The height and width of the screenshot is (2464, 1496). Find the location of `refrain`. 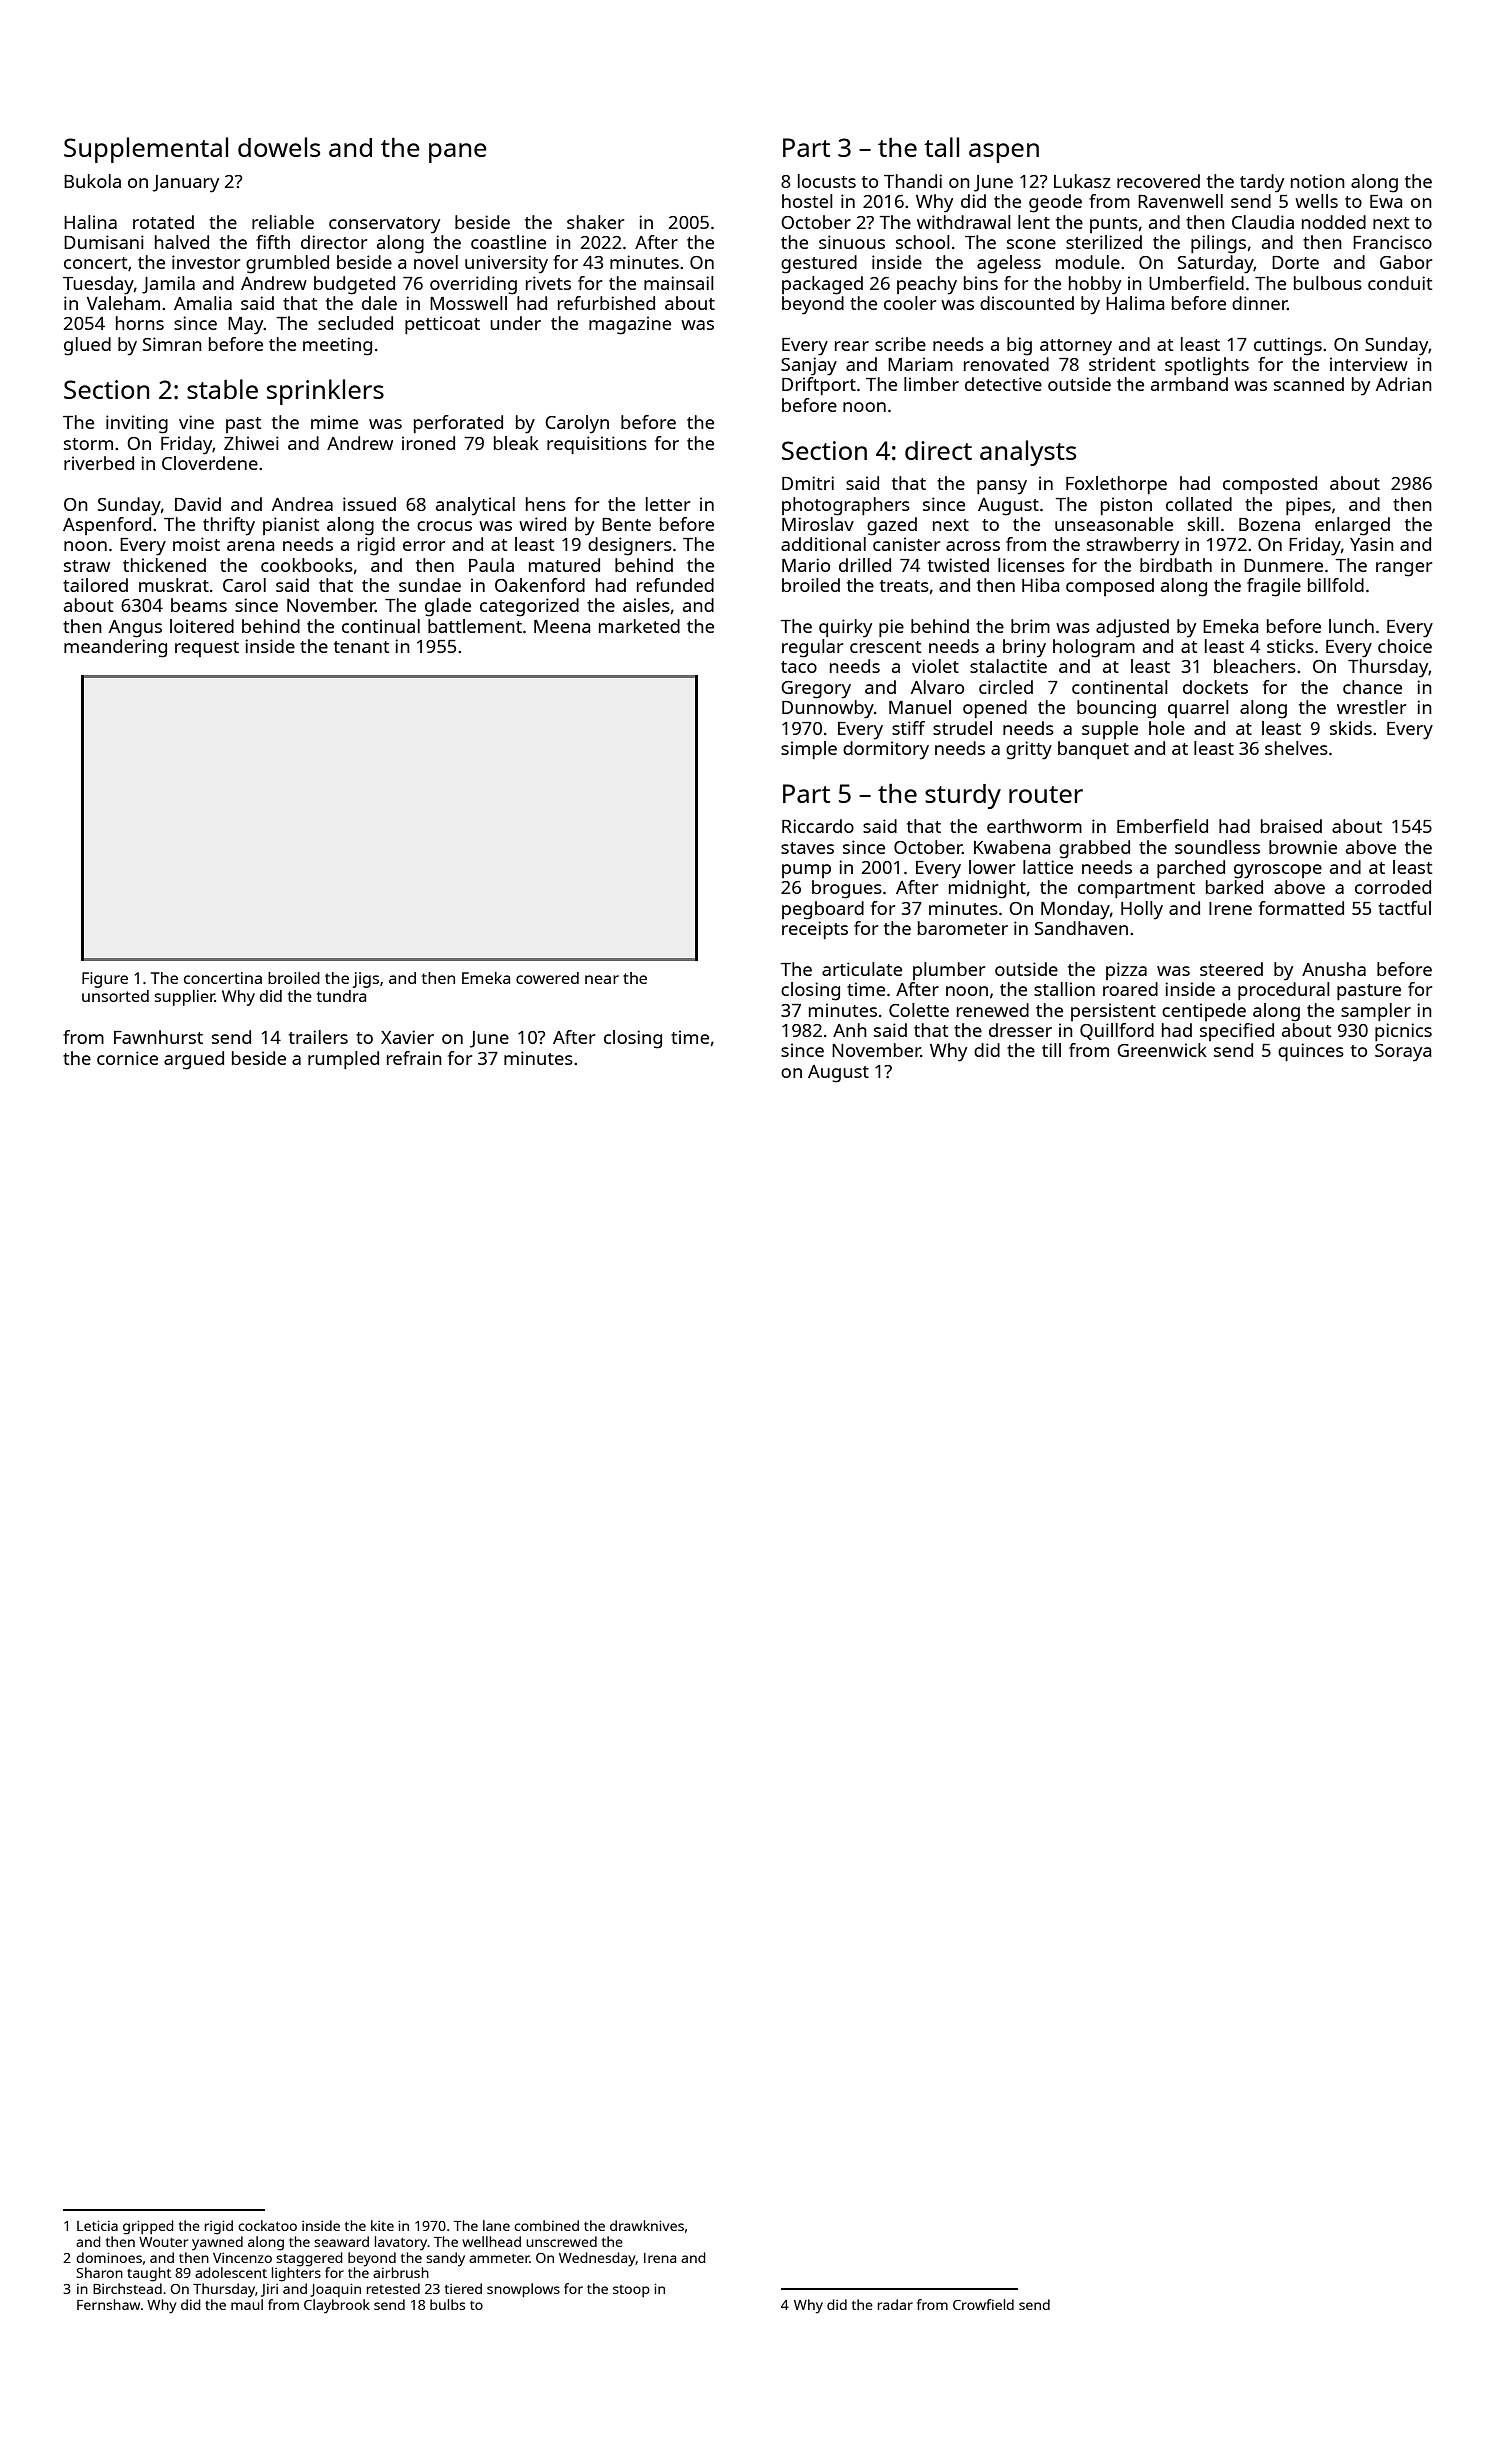

refrain is located at coordinates (414, 1058).
